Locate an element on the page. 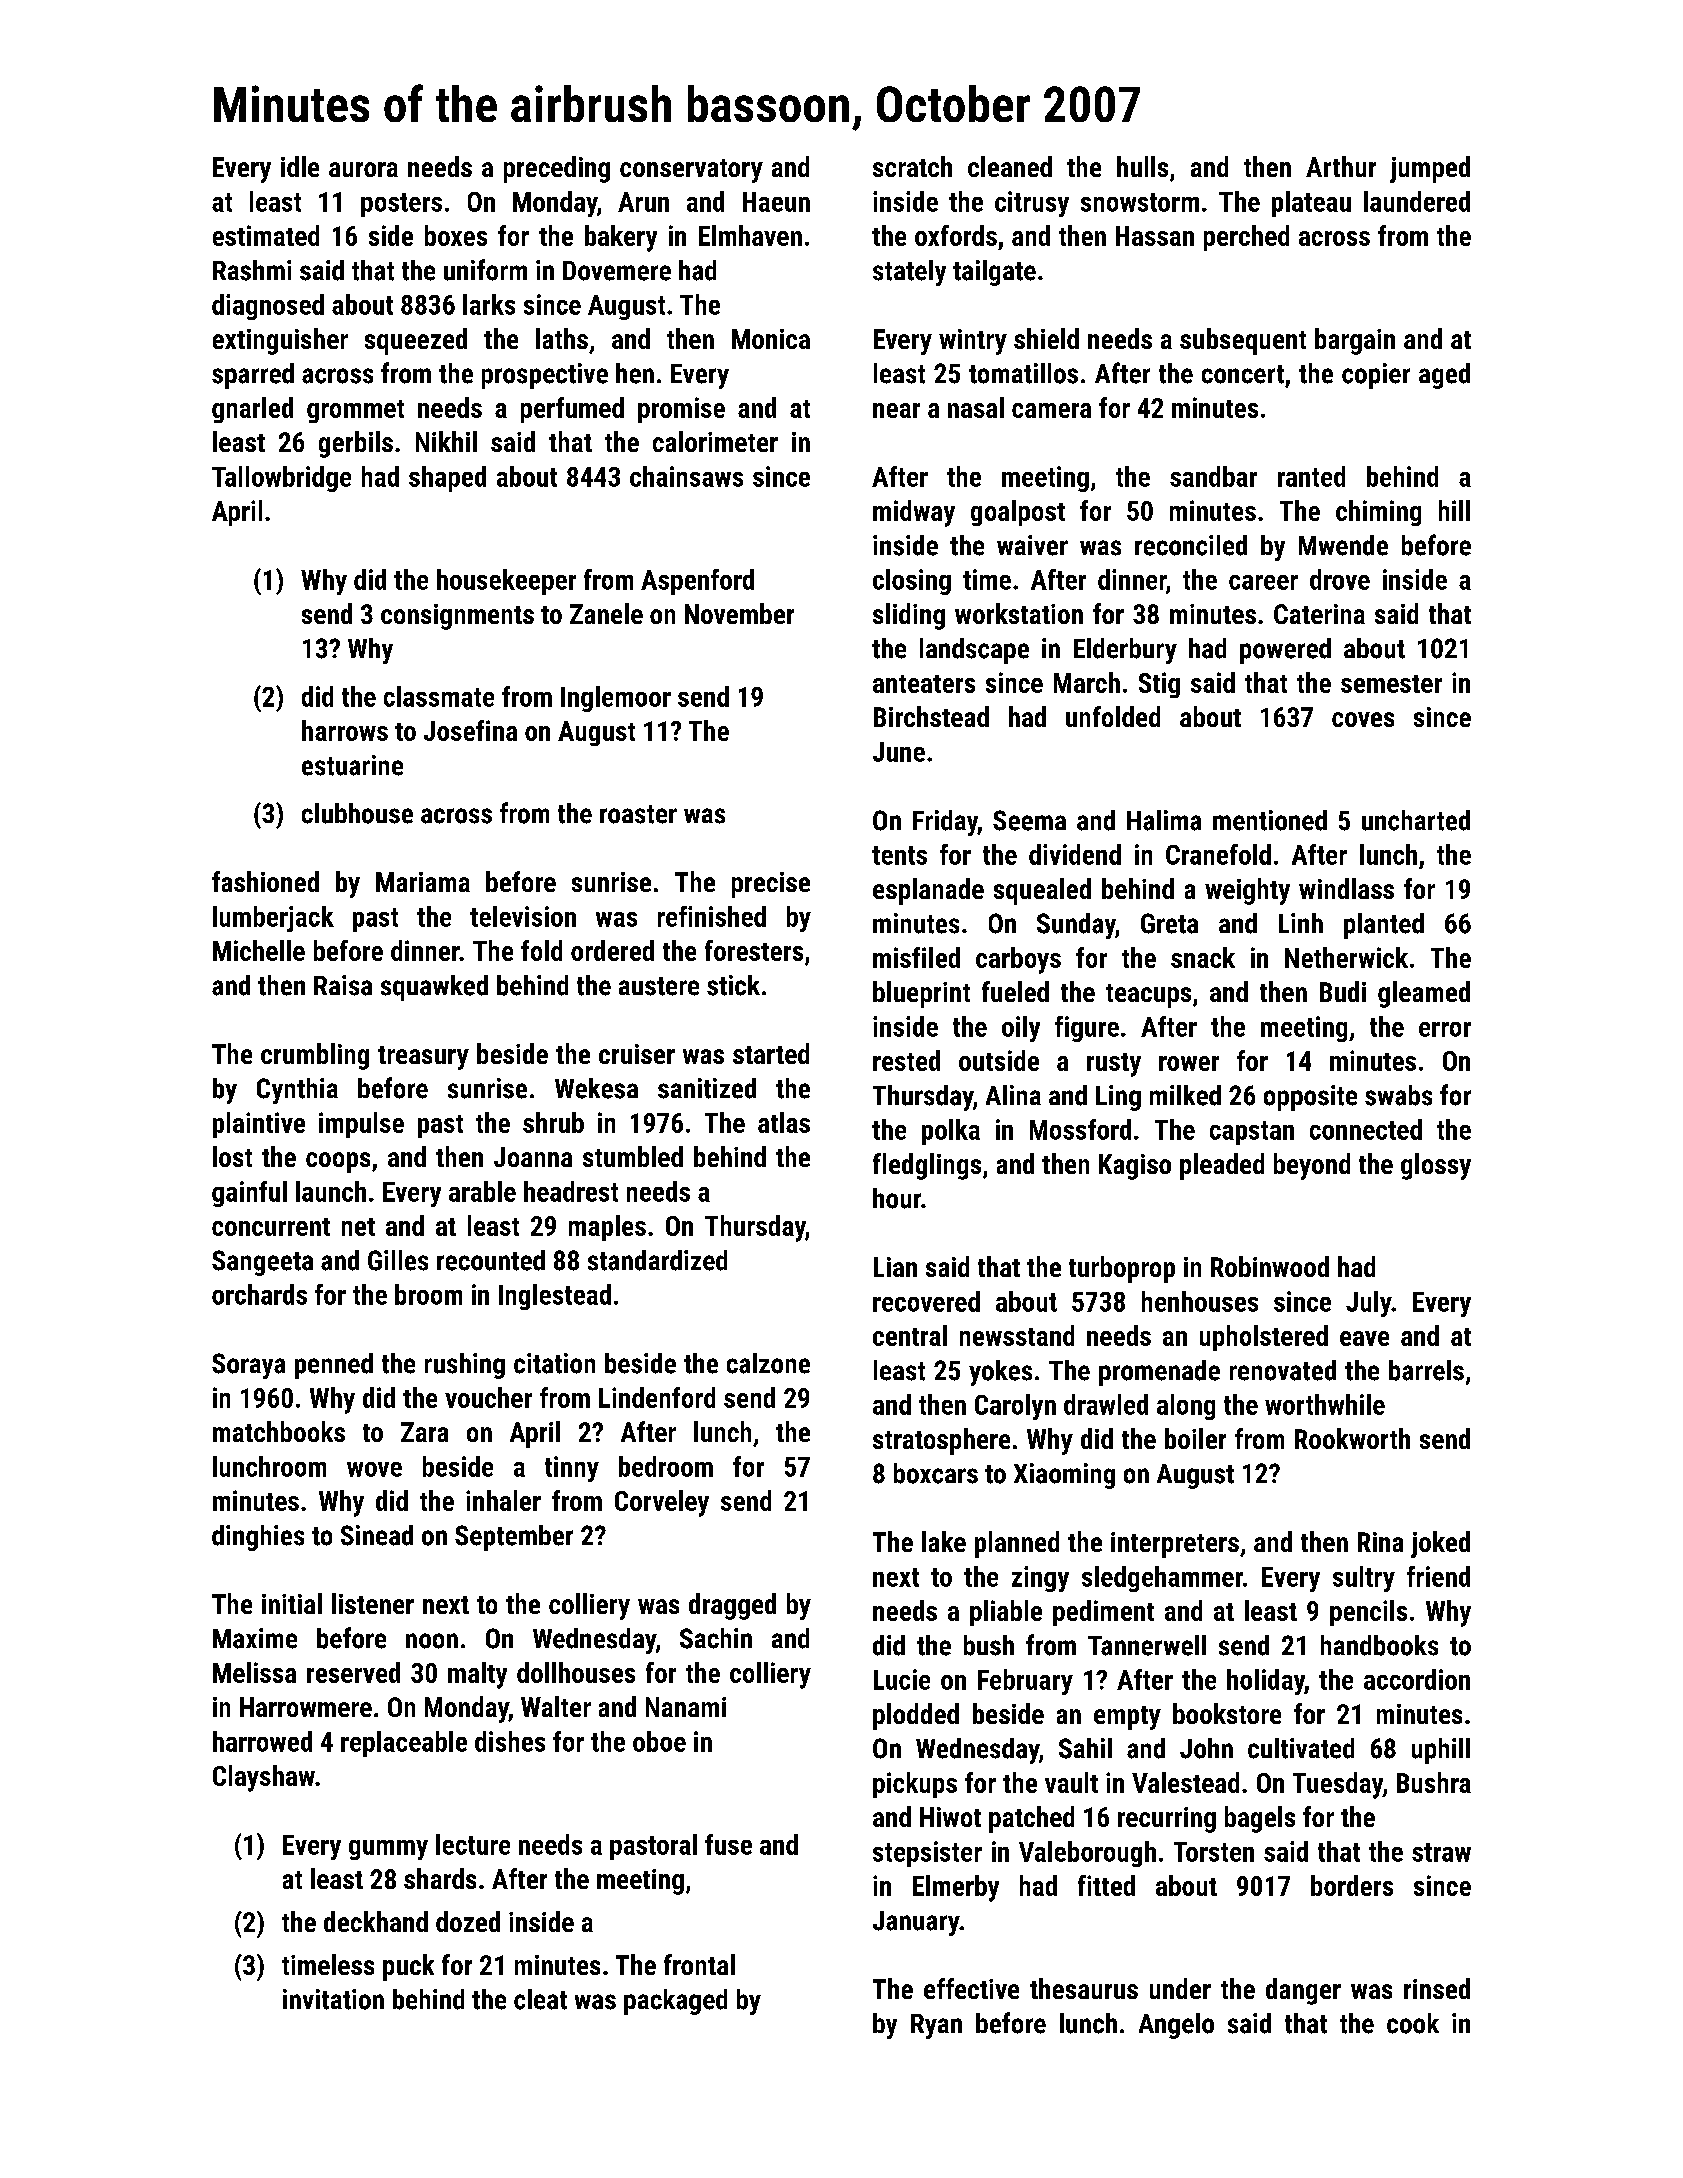 This image has width=1683, height=2178. Mariama is located at coordinates (423, 882).
